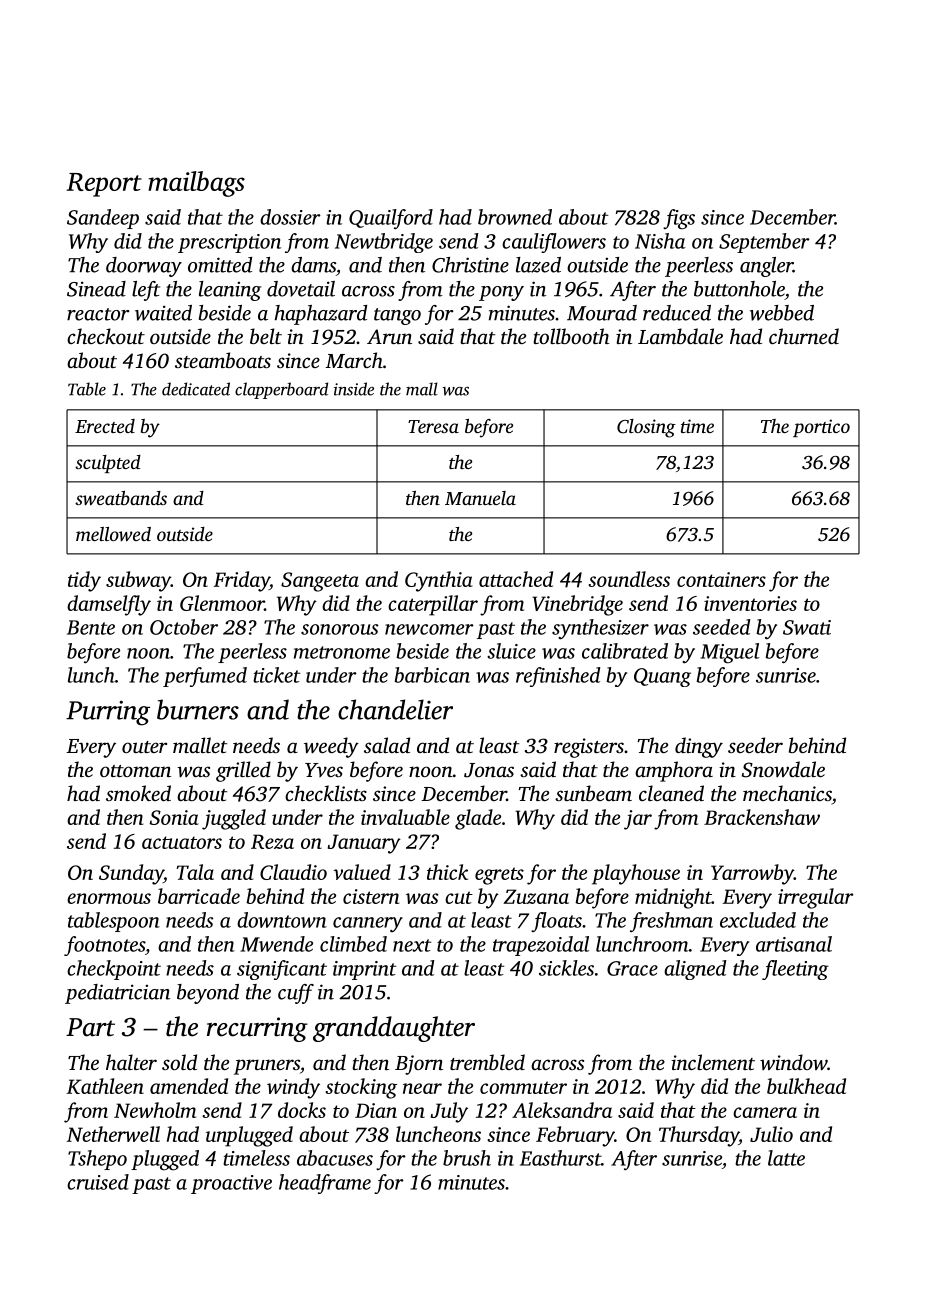 The width and height of the page is (926, 1314). I want to click on proactive, so click(231, 1184).
